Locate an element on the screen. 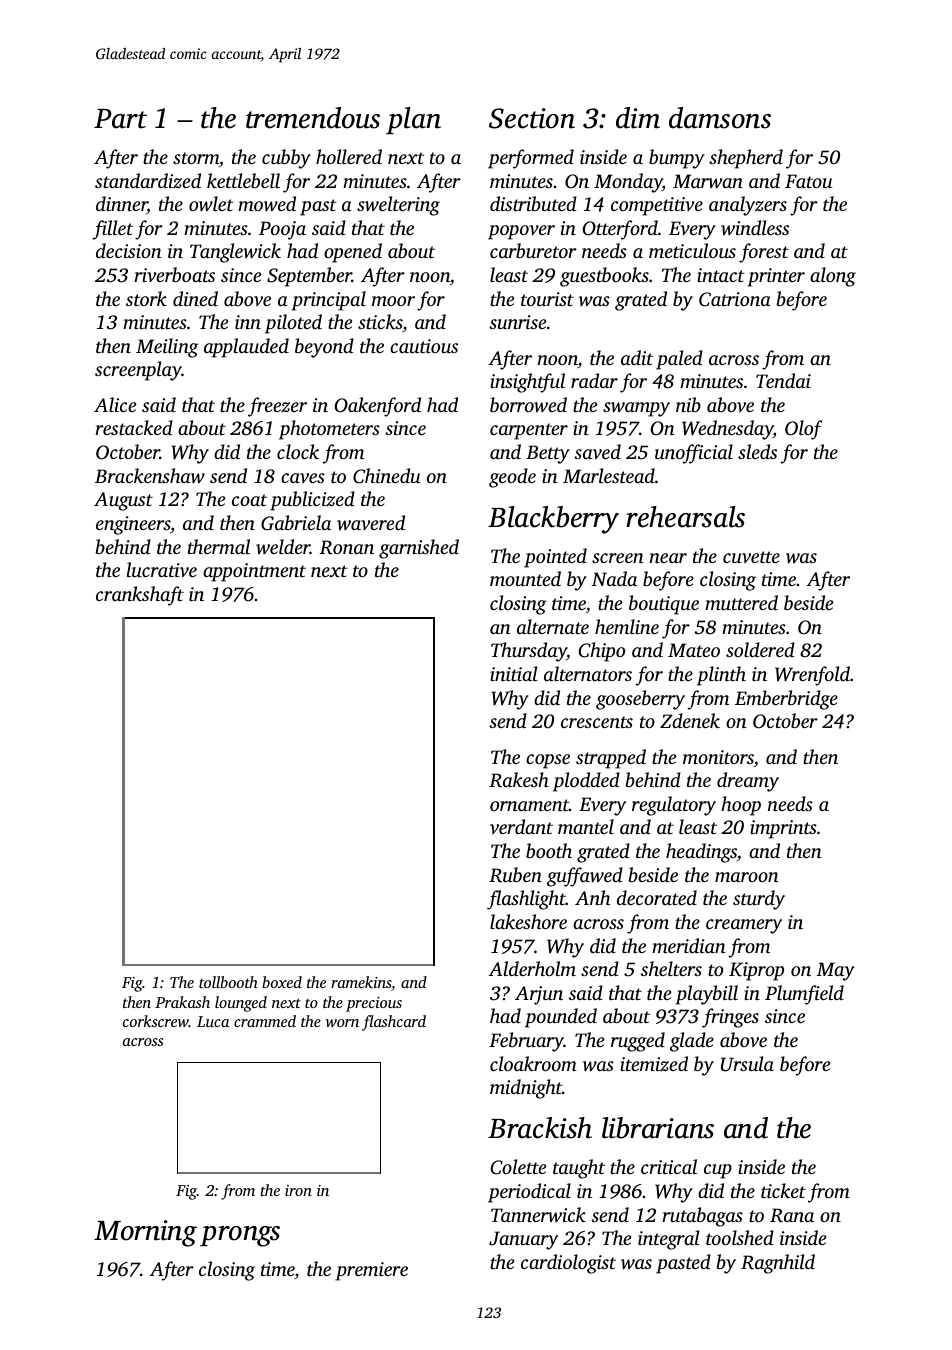 The image size is (952, 1350). damsons is located at coordinates (720, 118).
